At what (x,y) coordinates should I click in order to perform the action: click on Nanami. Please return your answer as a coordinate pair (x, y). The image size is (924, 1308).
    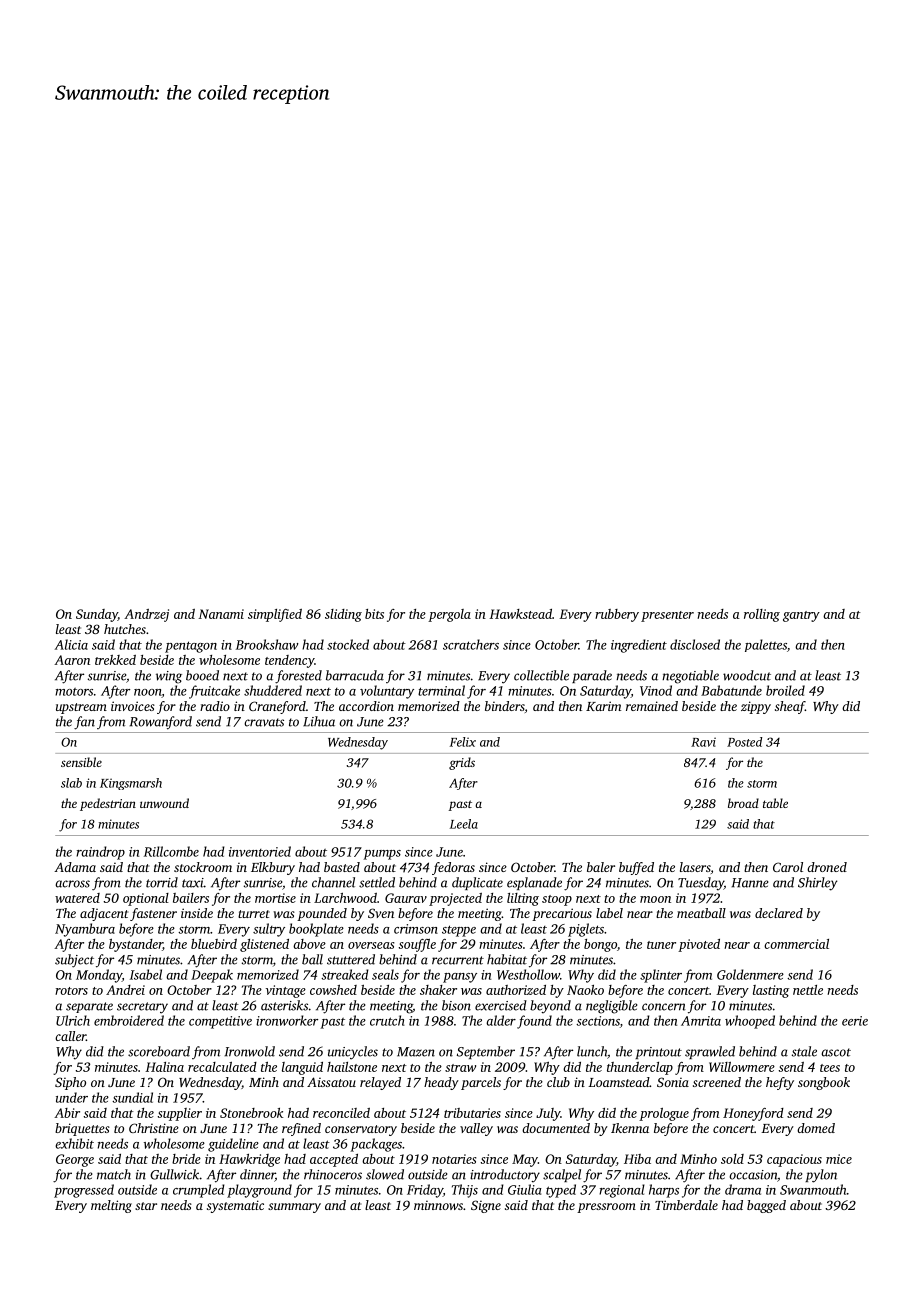
    Looking at the image, I should click on (221, 614).
